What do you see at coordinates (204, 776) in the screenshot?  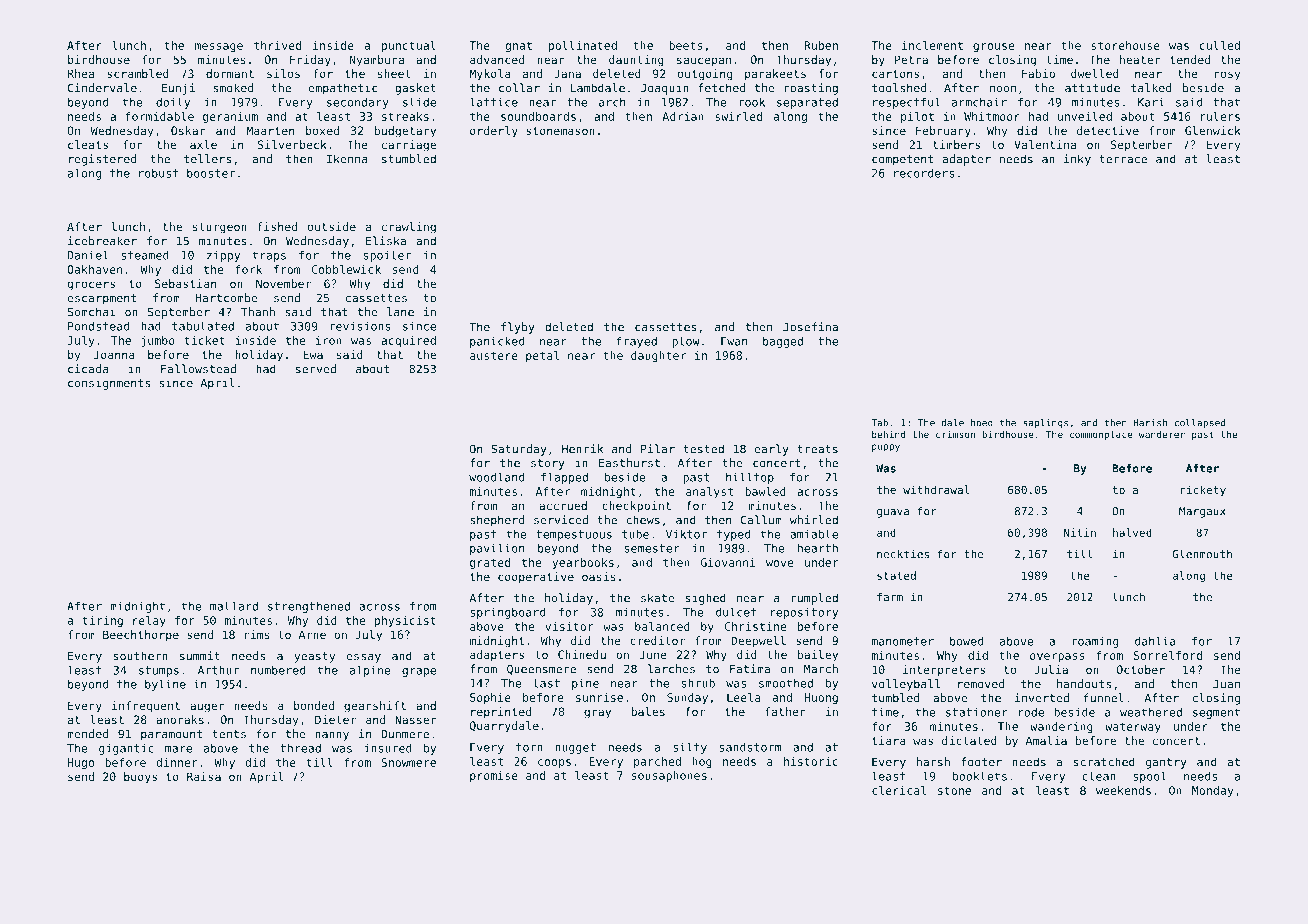 I see `Raisa` at bounding box center [204, 776].
